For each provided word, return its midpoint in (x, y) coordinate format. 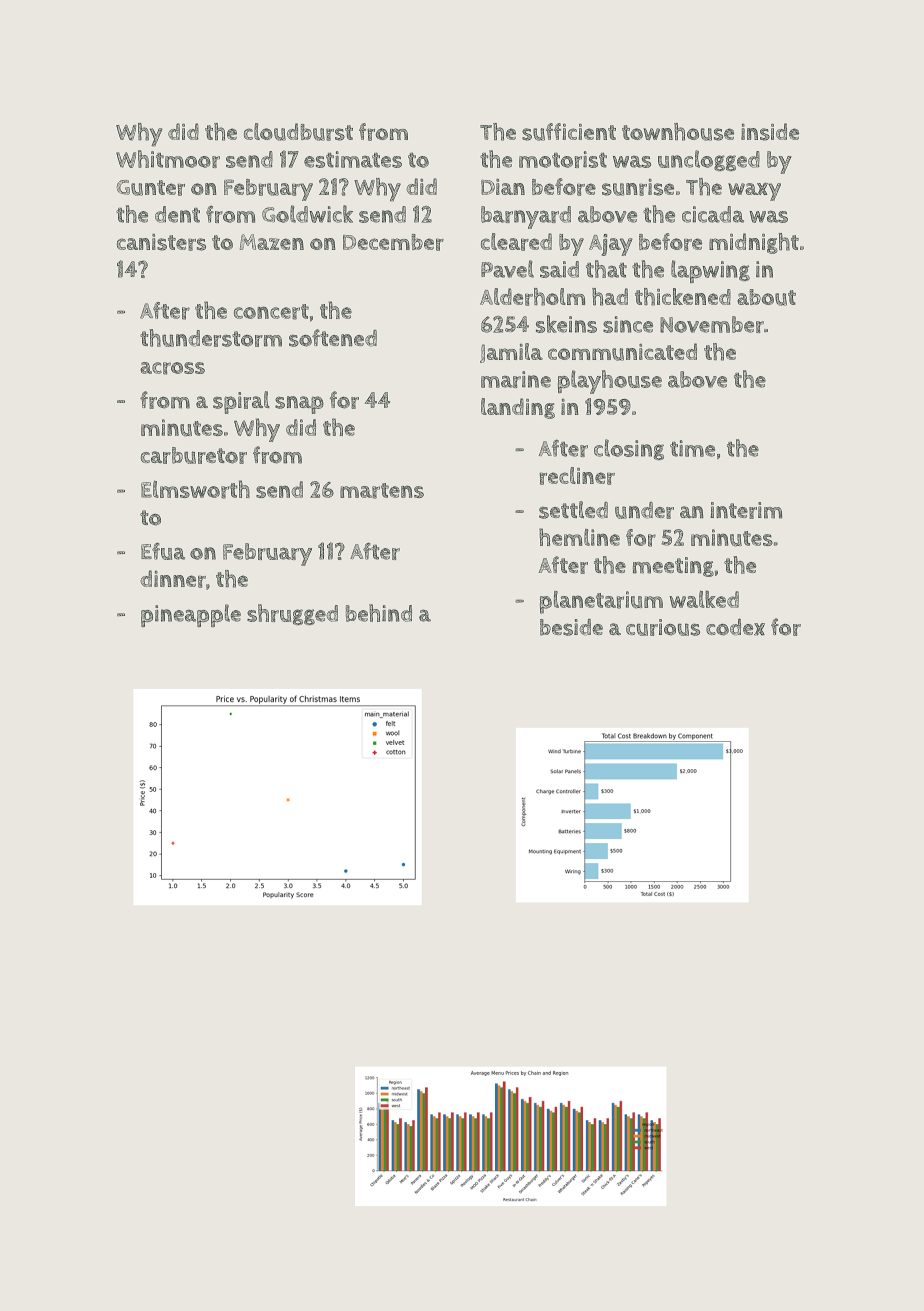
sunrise (638, 187)
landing (518, 408)
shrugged (292, 614)
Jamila (511, 353)
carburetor (194, 455)
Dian (503, 186)
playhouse (610, 382)
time (692, 448)
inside (770, 132)
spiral (241, 402)
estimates (353, 159)
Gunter (150, 188)
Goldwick (307, 214)
